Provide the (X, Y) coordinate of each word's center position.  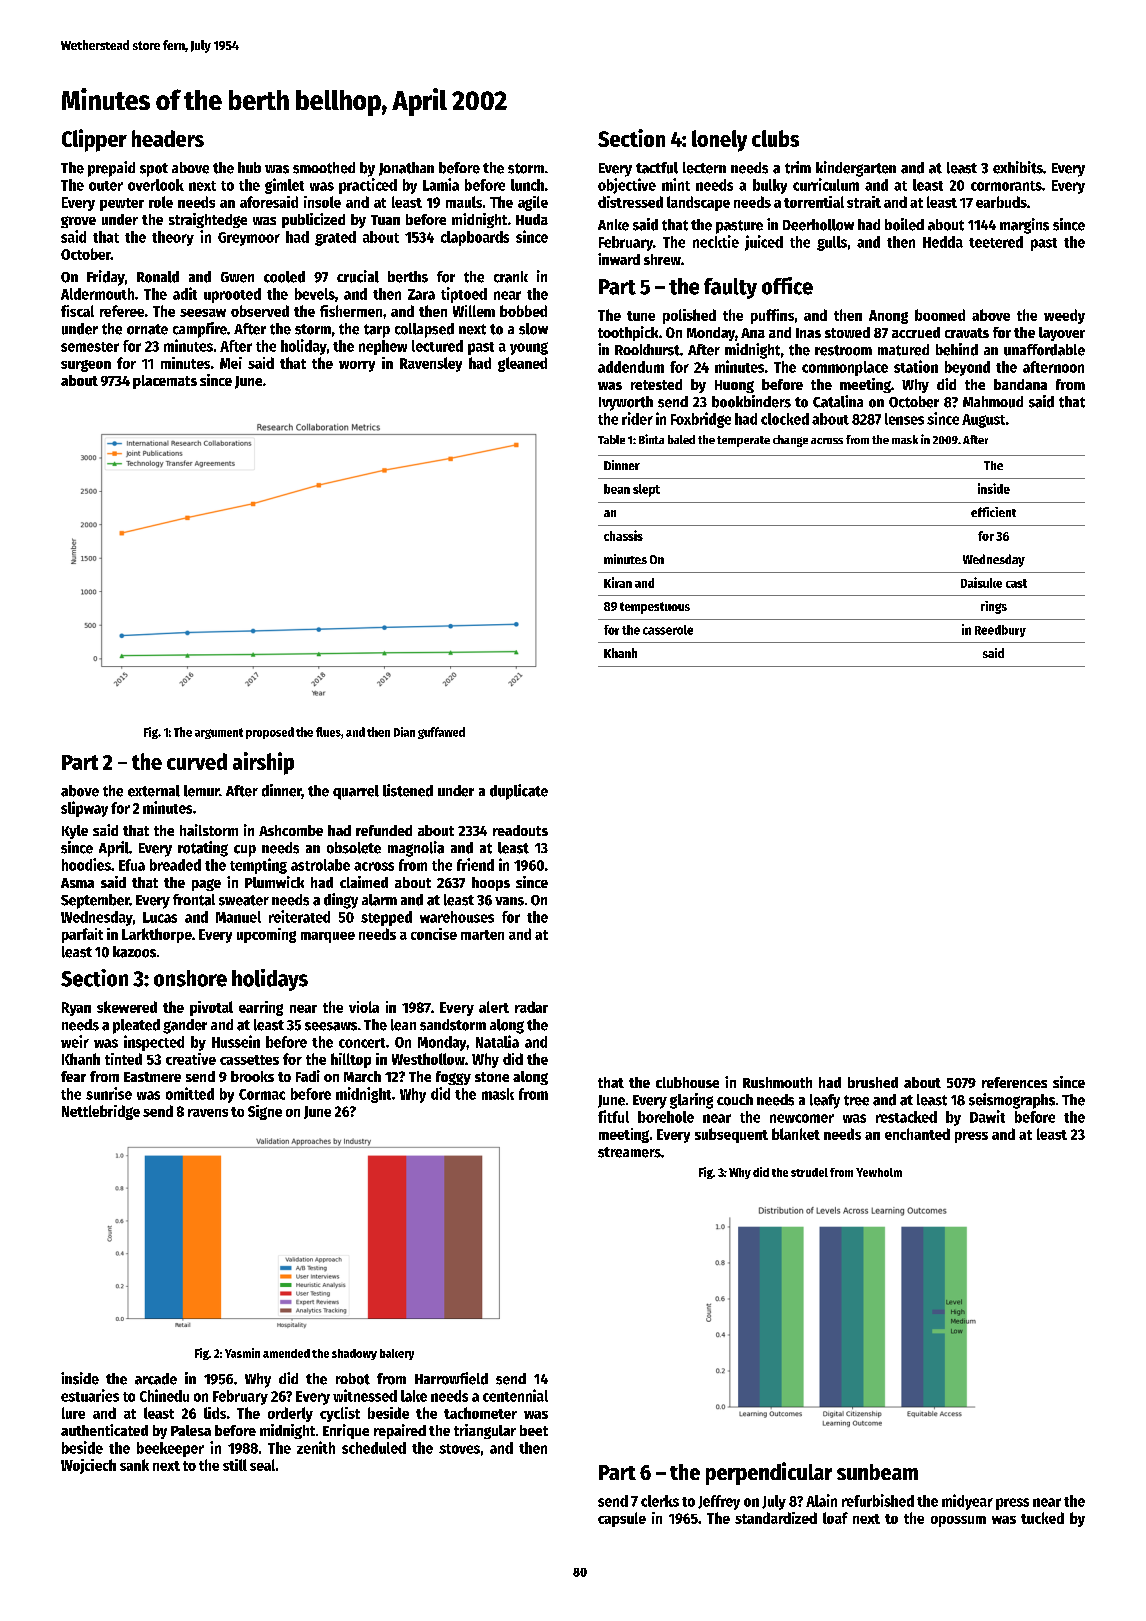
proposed (270, 733)
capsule (622, 1519)
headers (168, 138)
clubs (775, 138)
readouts (520, 830)
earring (261, 1008)
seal (262, 1465)
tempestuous (655, 608)
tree (856, 1100)
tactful (657, 168)
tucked (1042, 1518)
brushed (873, 1082)
